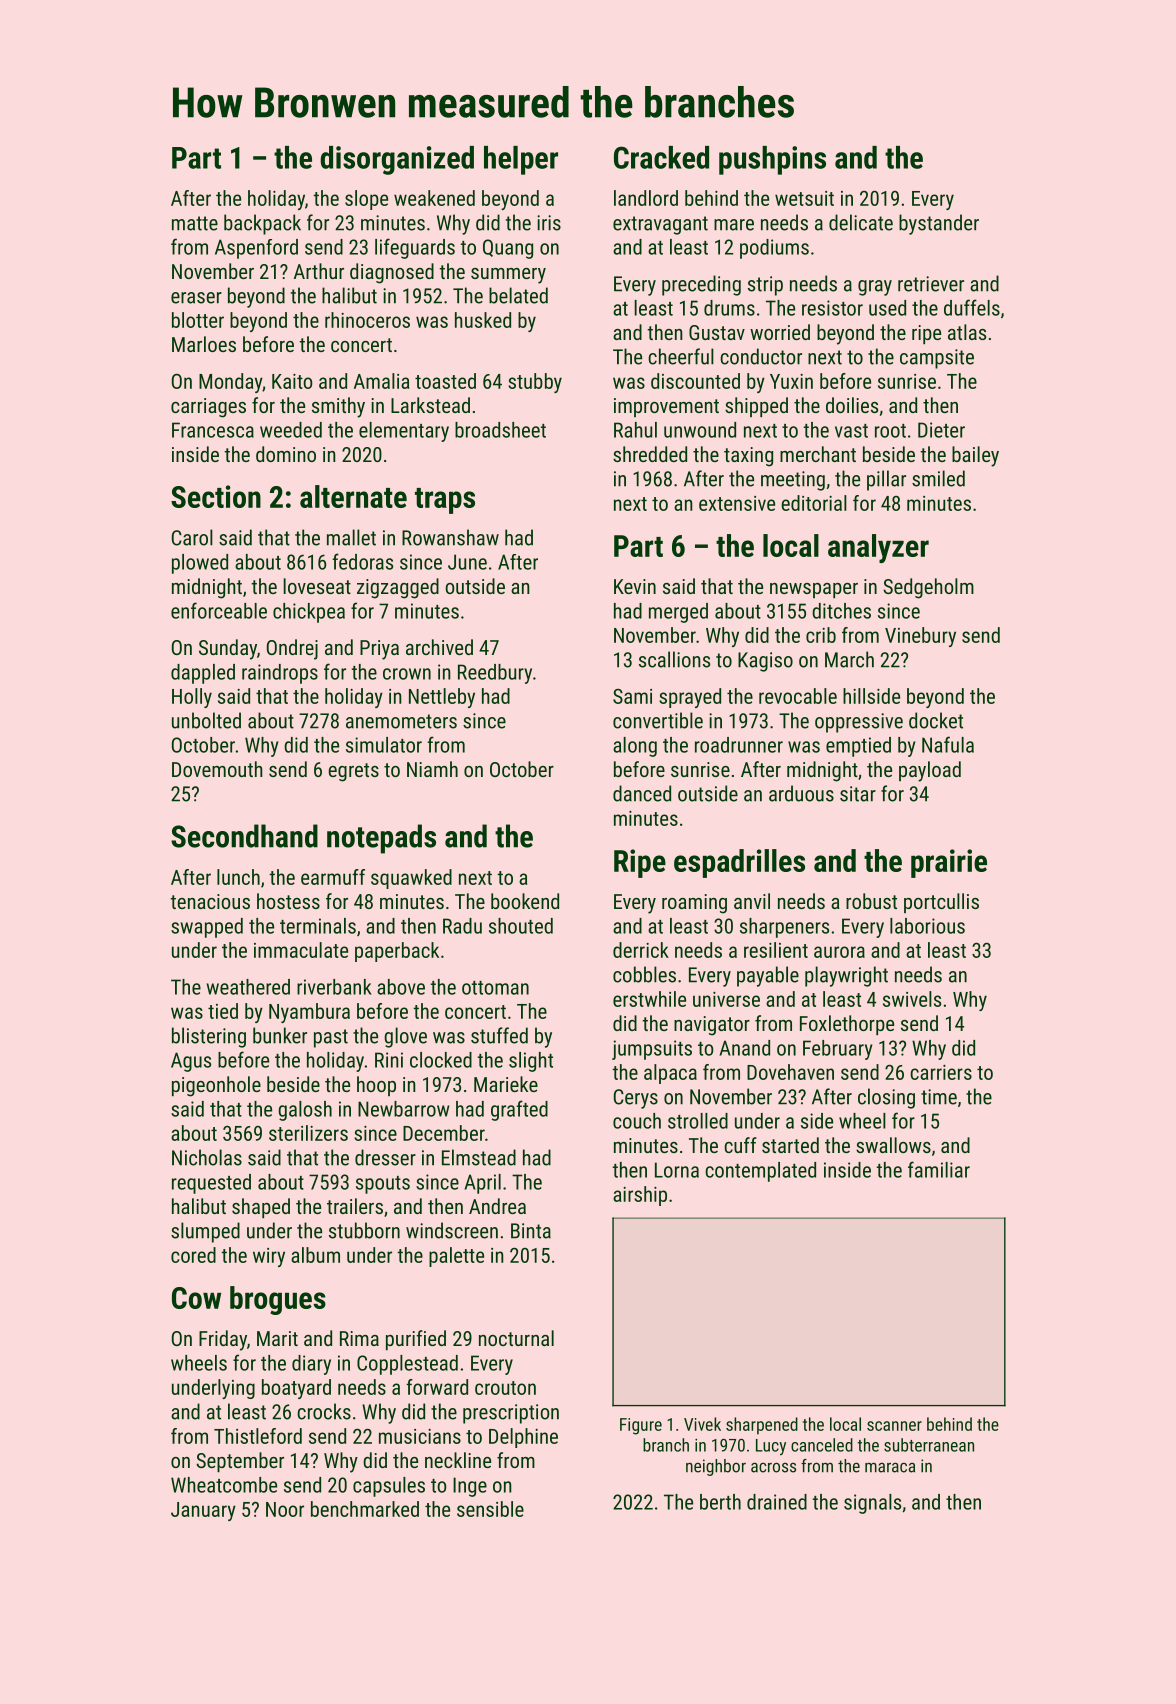 This image has height=1704, width=1176. Describe the element at coordinates (437, 1387) in the image. I see `forward` at that location.
